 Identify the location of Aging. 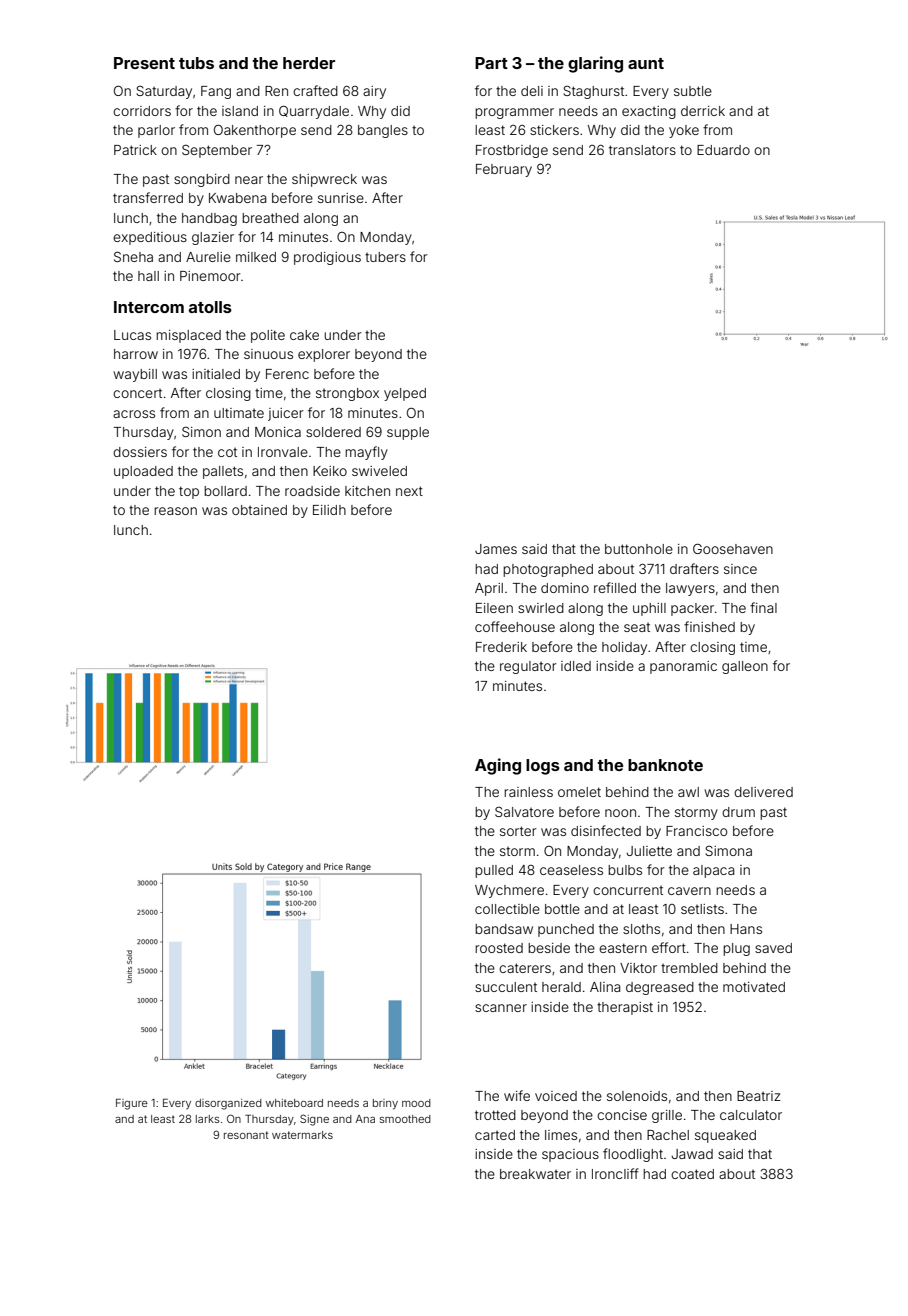
(498, 766).
